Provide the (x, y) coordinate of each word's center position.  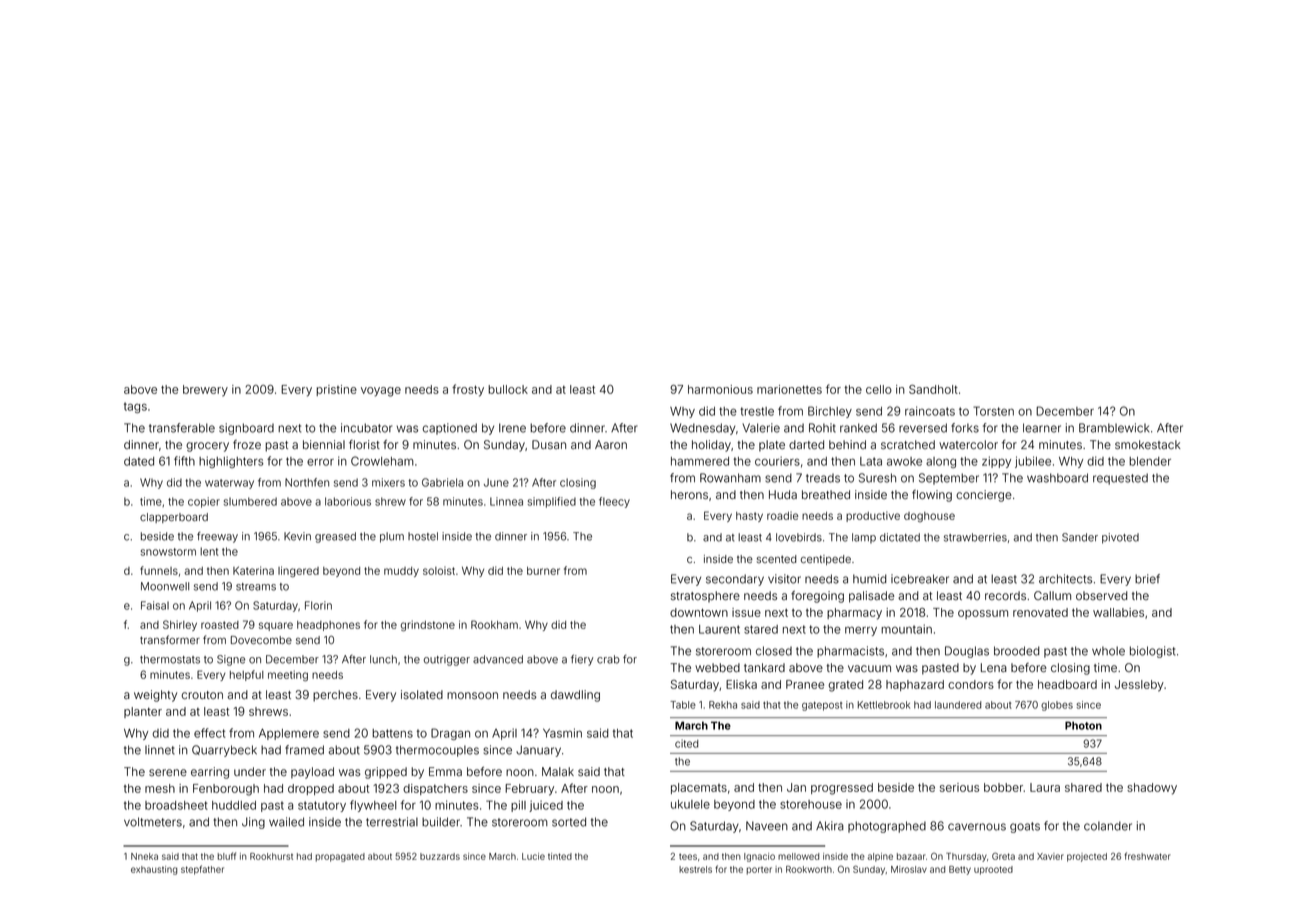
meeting (288, 675)
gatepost (822, 706)
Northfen (307, 482)
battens (392, 733)
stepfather (202, 870)
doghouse (929, 517)
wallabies (1118, 612)
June (496, 482)
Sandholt (933, 389)
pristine (336, 390)
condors (971, 684)
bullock (508, 389)
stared (761, 629)
